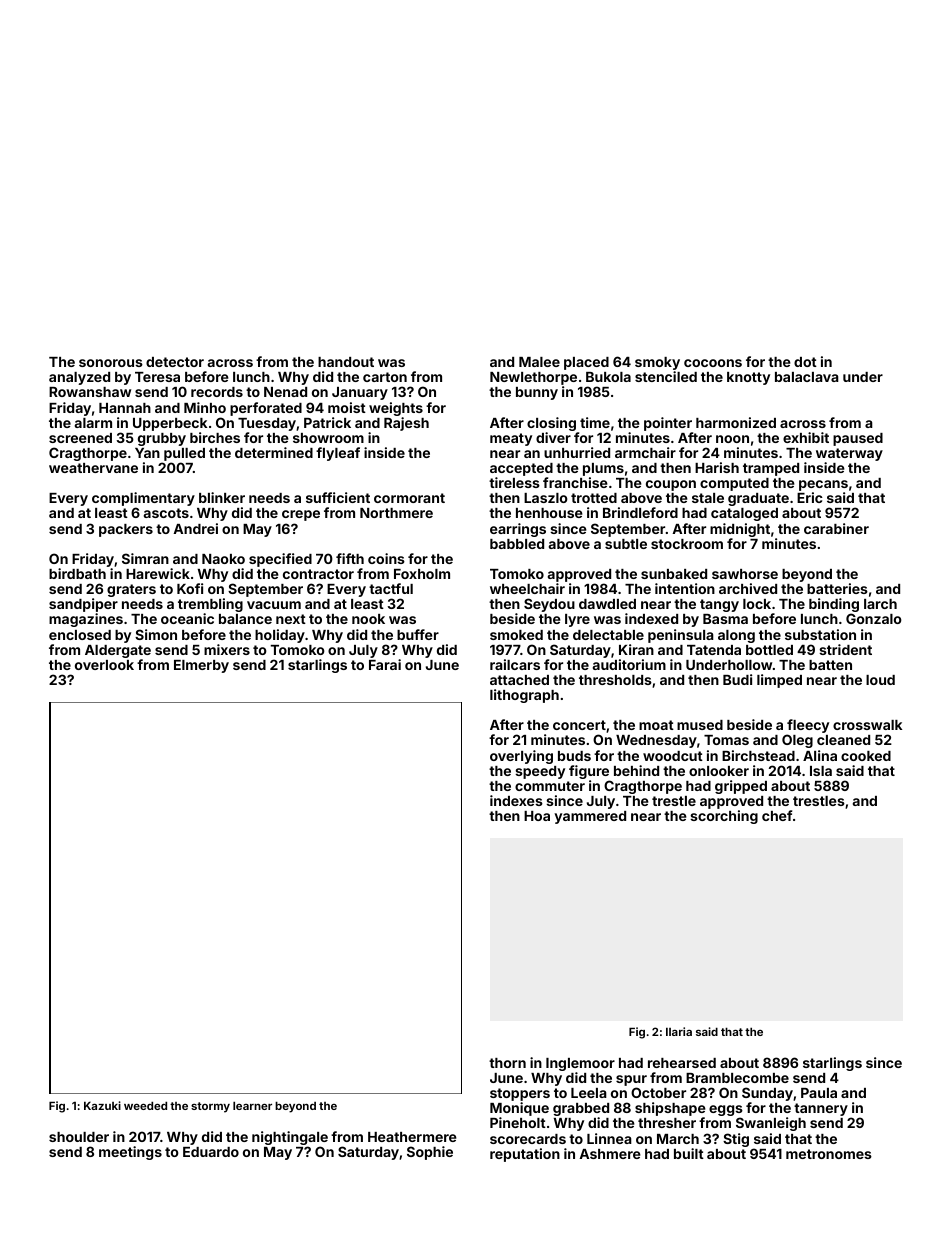 This document has height=1233, width=952. Describe the element at coordinates (819, 1093) in the document. I see `Paula` at that location.
